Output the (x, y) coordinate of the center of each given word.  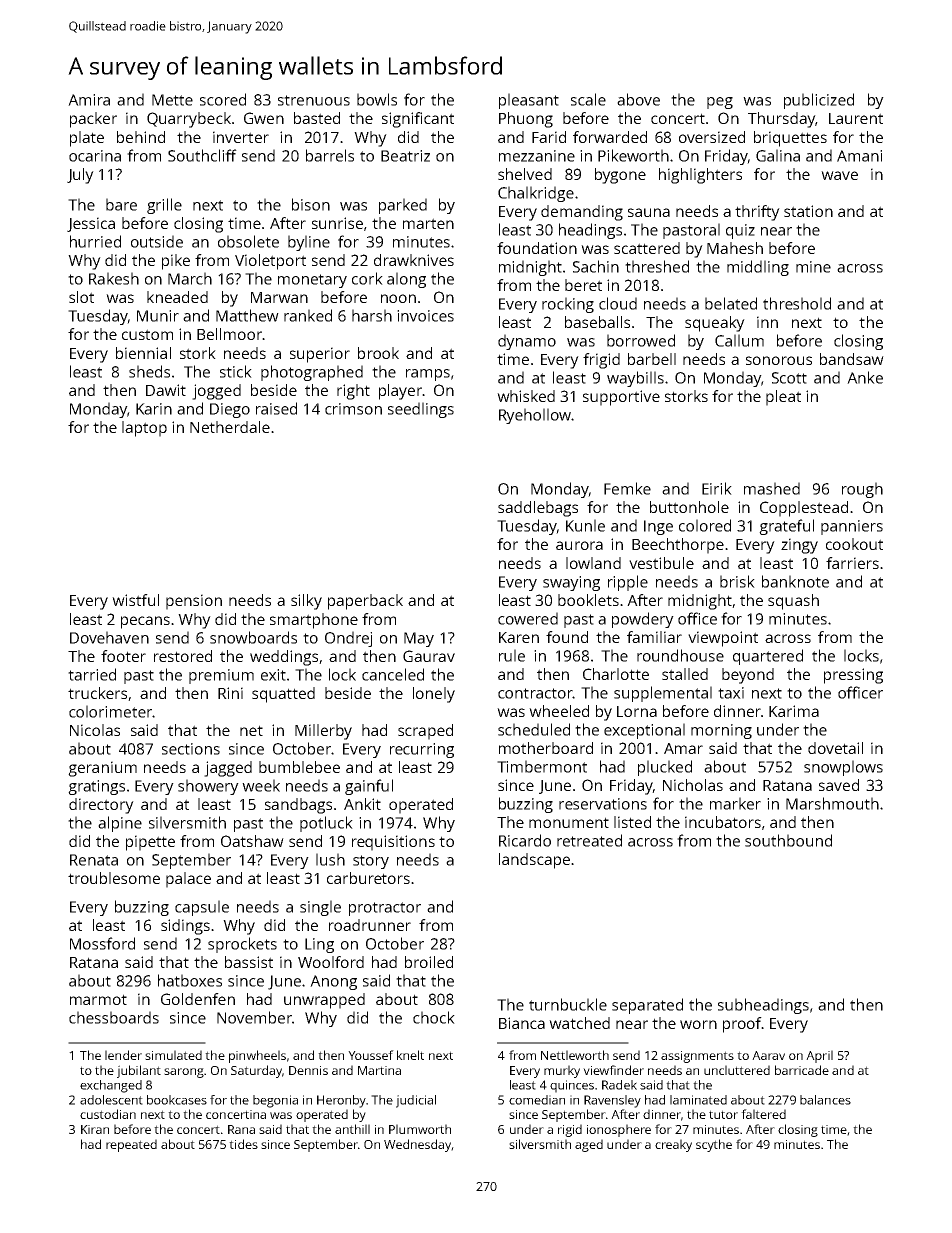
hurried (95, 241)
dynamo (527, 342)
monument (569, 822)
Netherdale (230, 427)
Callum (739, 340)
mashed (772, 488)
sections (191, 749)
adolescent (111, 1100)
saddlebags (538, 509)
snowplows (843, 768)
